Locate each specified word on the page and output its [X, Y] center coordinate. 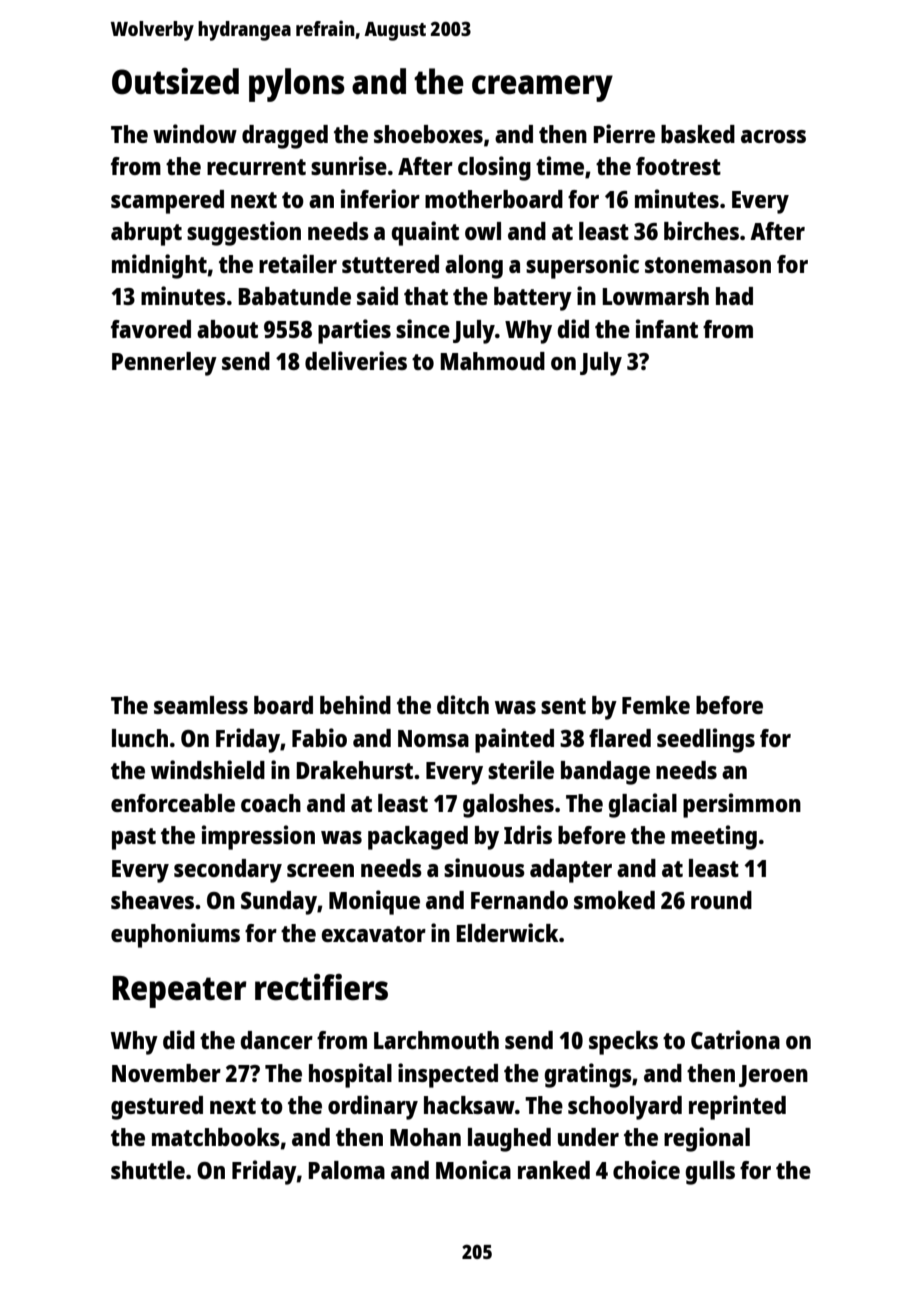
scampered [167, 202]
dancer [276, 1040]
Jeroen [773, 1076]
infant [667, 328]
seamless [201, 705]
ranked [554, 1170]
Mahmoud [492, 361]
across [773, 136]
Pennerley [164, 364]
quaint [425, 233]
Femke [656, 705]
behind [355, 704]
